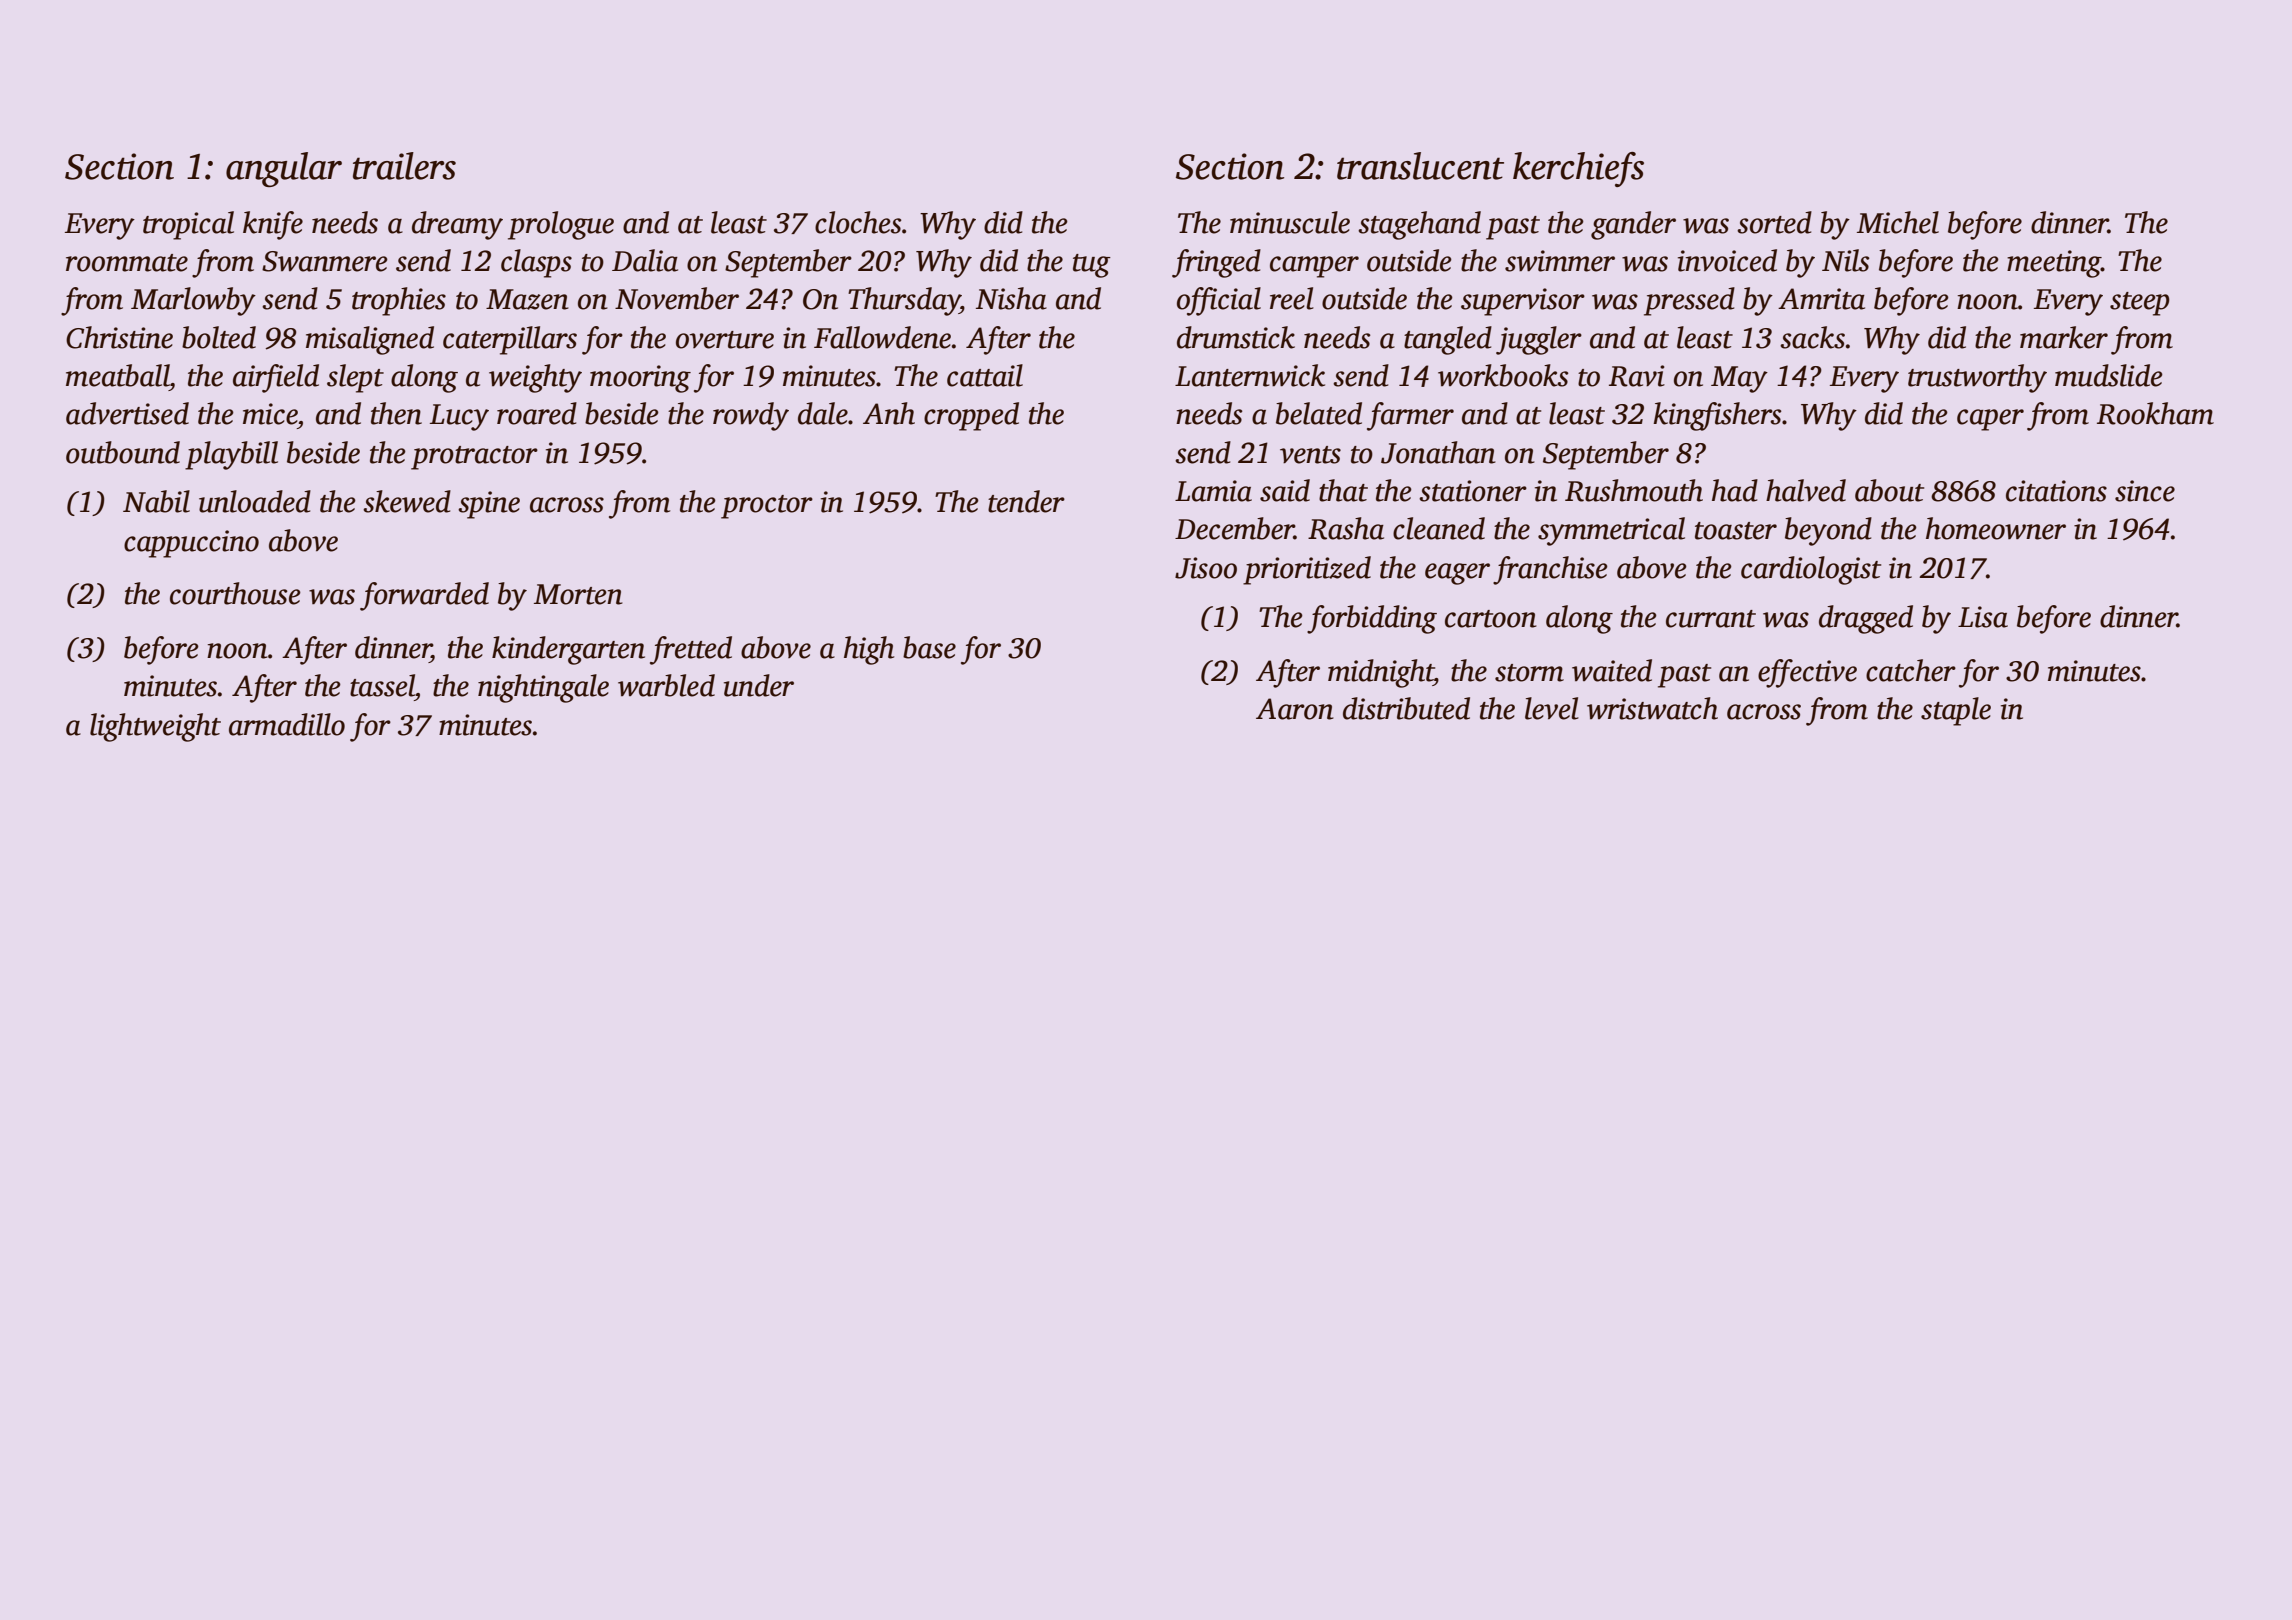  Describe the element at coordinates (382, 685) in the screenshot. I see `tassel` at that location.
